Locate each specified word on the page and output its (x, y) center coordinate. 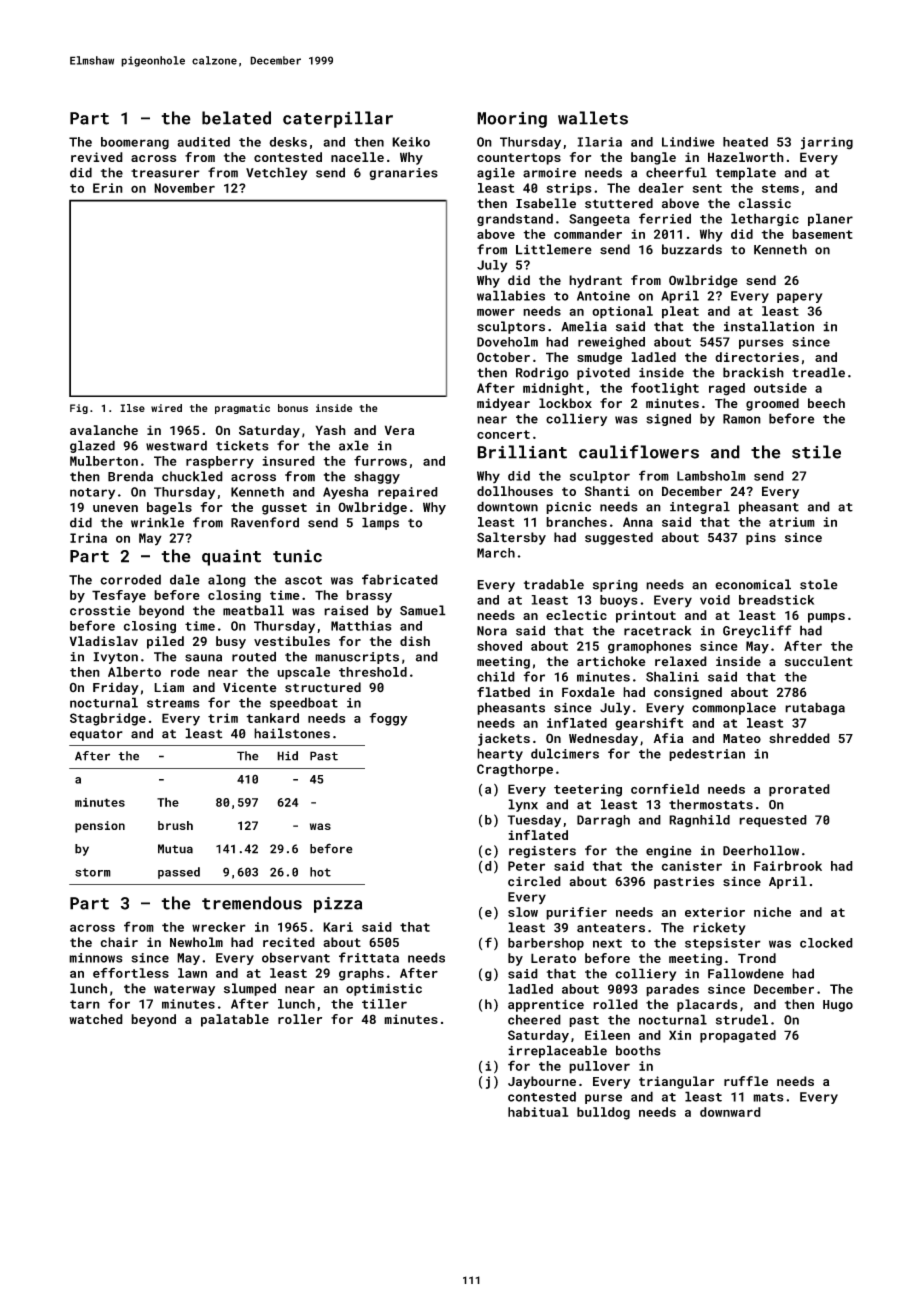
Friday (116, 688)
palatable (235, 1020)
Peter (526, 866)
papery (800, 298)
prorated (799, 790)
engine (669, 852)
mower (496, 312)
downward (730, 1112)
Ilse (132, 408)
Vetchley (277, 173)
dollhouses (515, 491)
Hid (287, 756)
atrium (792, 522)
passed (179, 873)
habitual (538, 1112)
